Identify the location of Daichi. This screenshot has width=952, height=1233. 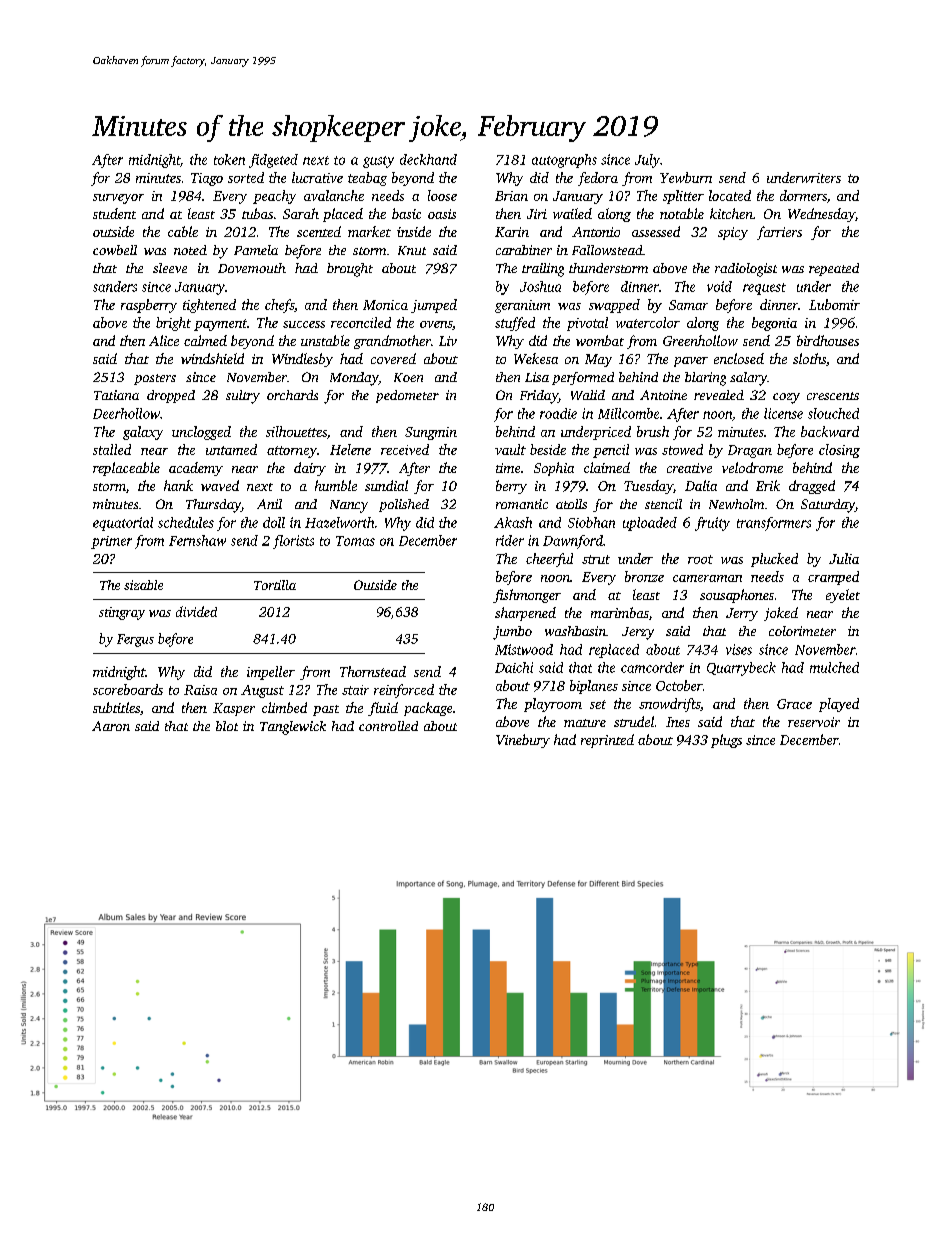
(514, 667).
